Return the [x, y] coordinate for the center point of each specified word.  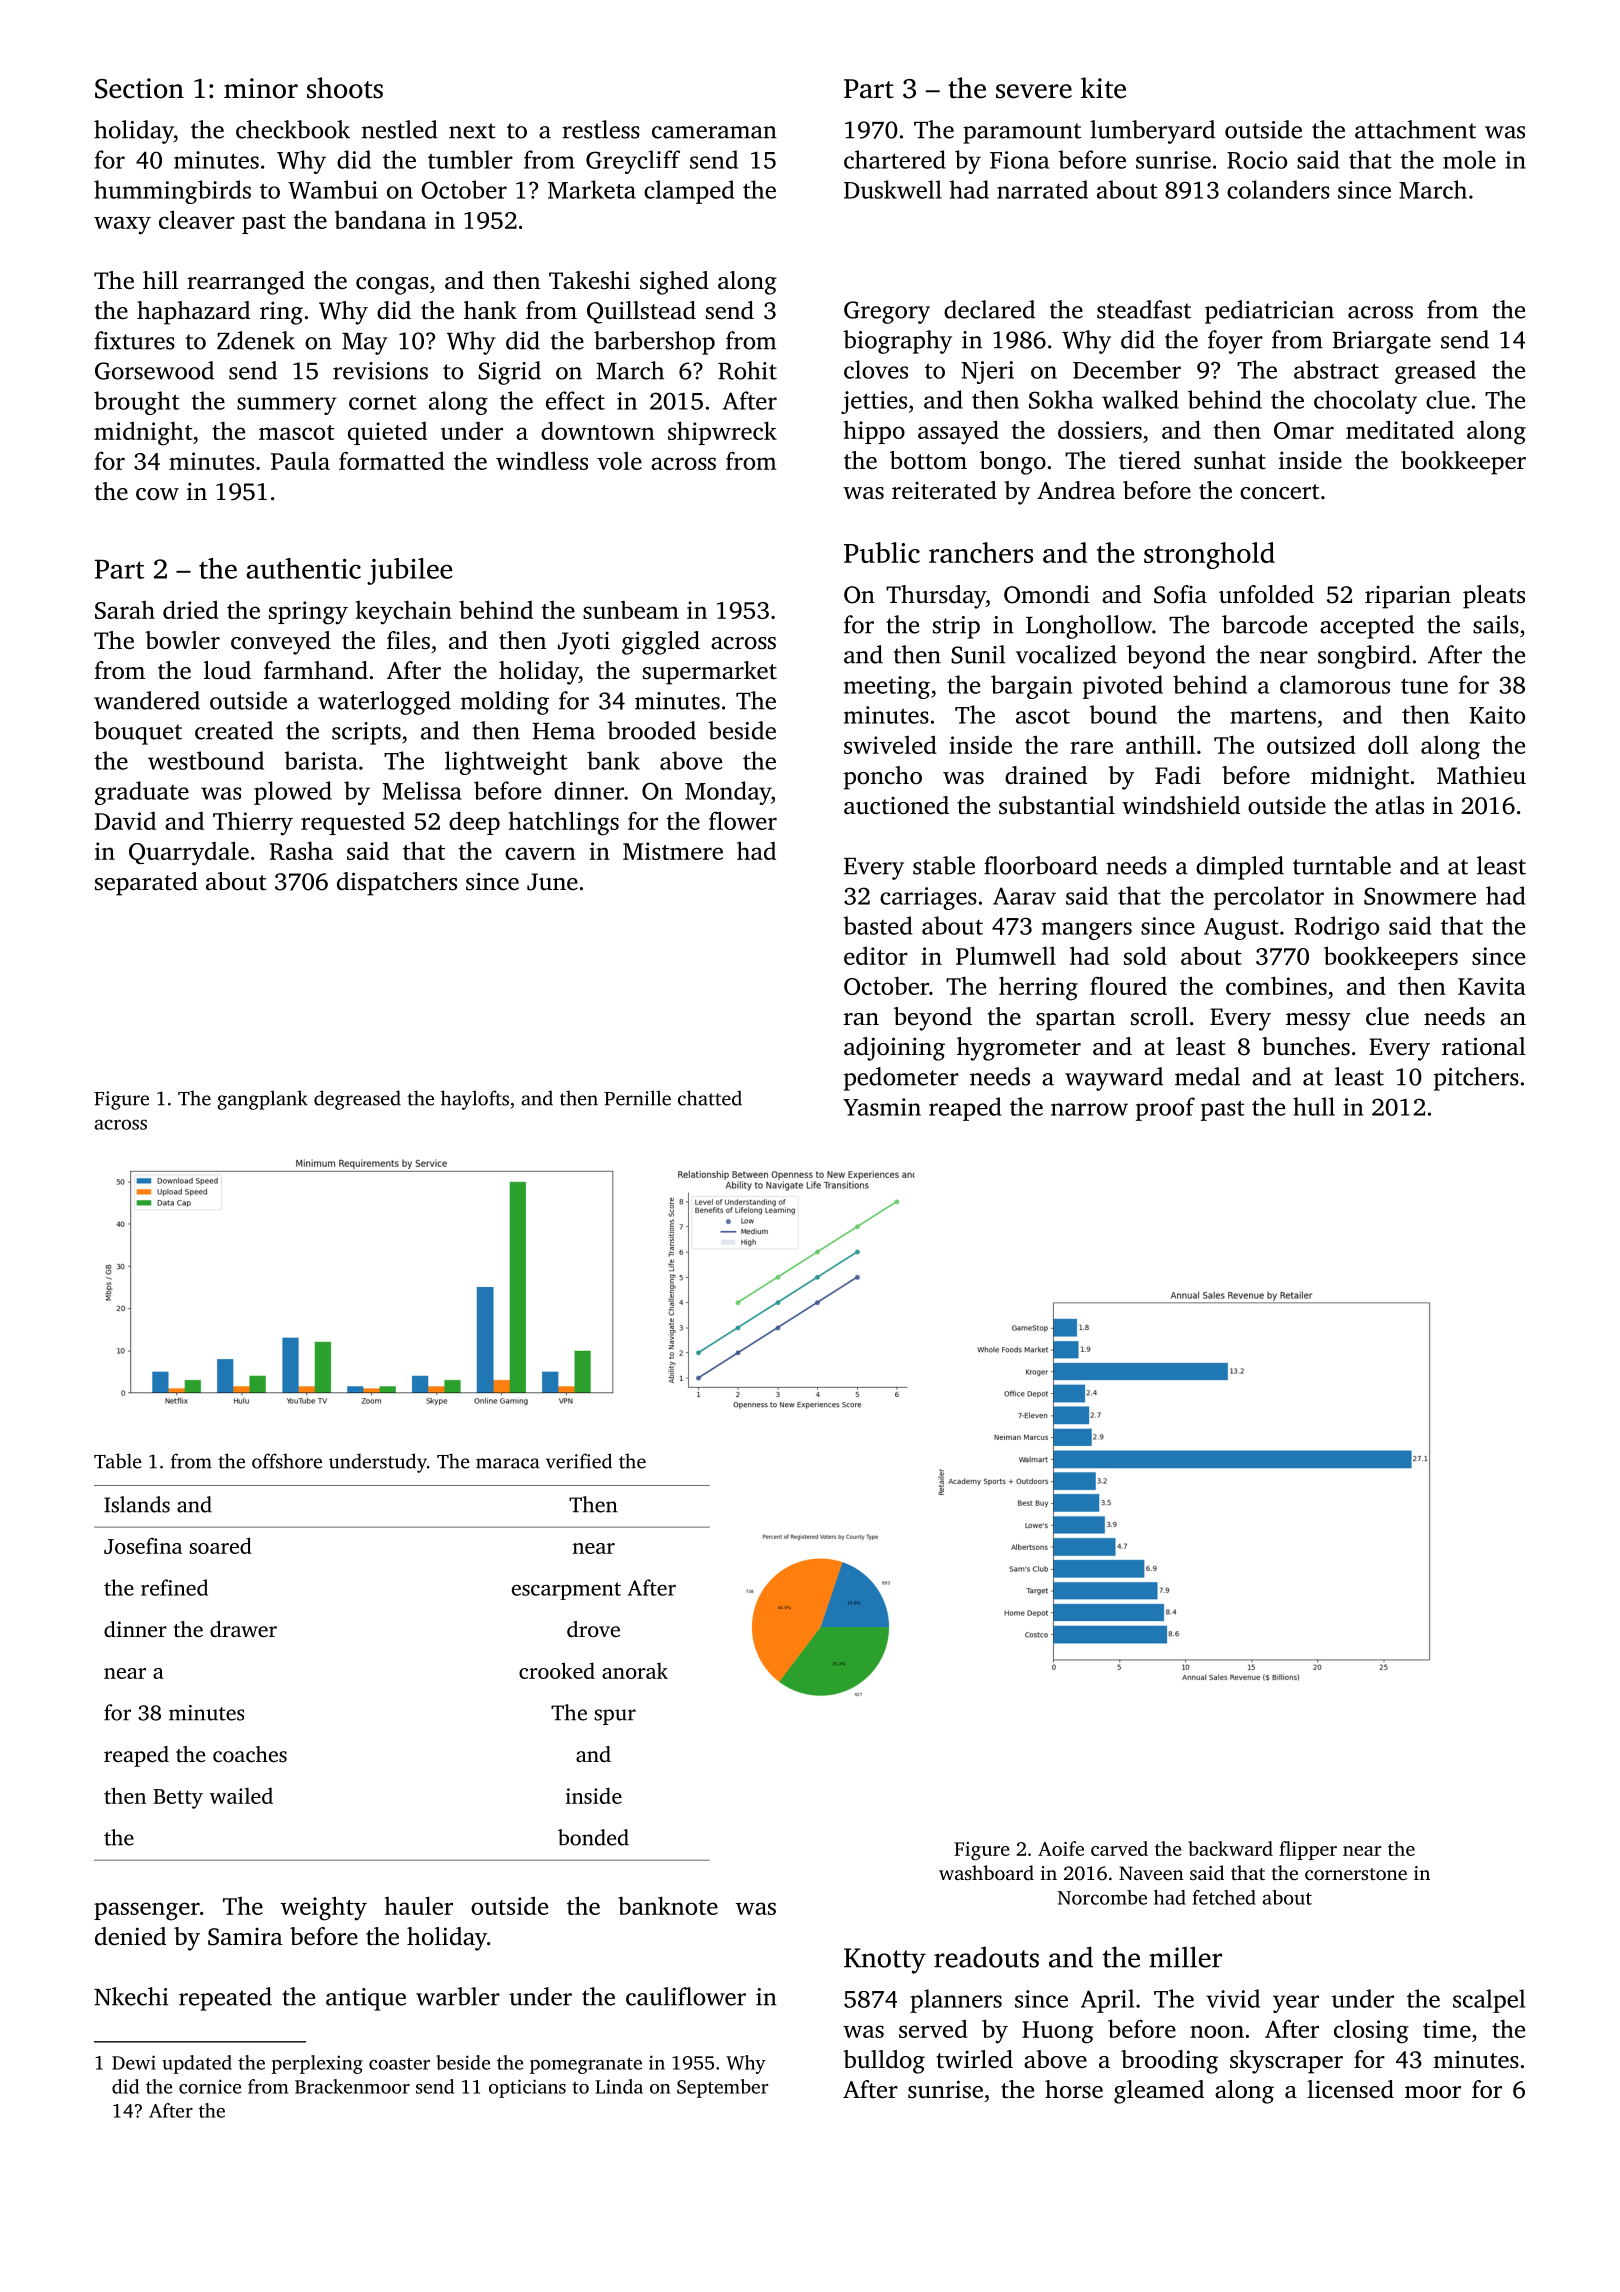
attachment [1415, 129]
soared [220, 1545]
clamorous [1335, 684]
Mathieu [1481, 775]
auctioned [896, 805]
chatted [710, 1098]
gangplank [263, 1100]
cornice [210, 2086]
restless [601, 129]
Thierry [253, 824]
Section [139, 88]
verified [579, 1461]
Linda [619, 2086]
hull [1314, 1106]
